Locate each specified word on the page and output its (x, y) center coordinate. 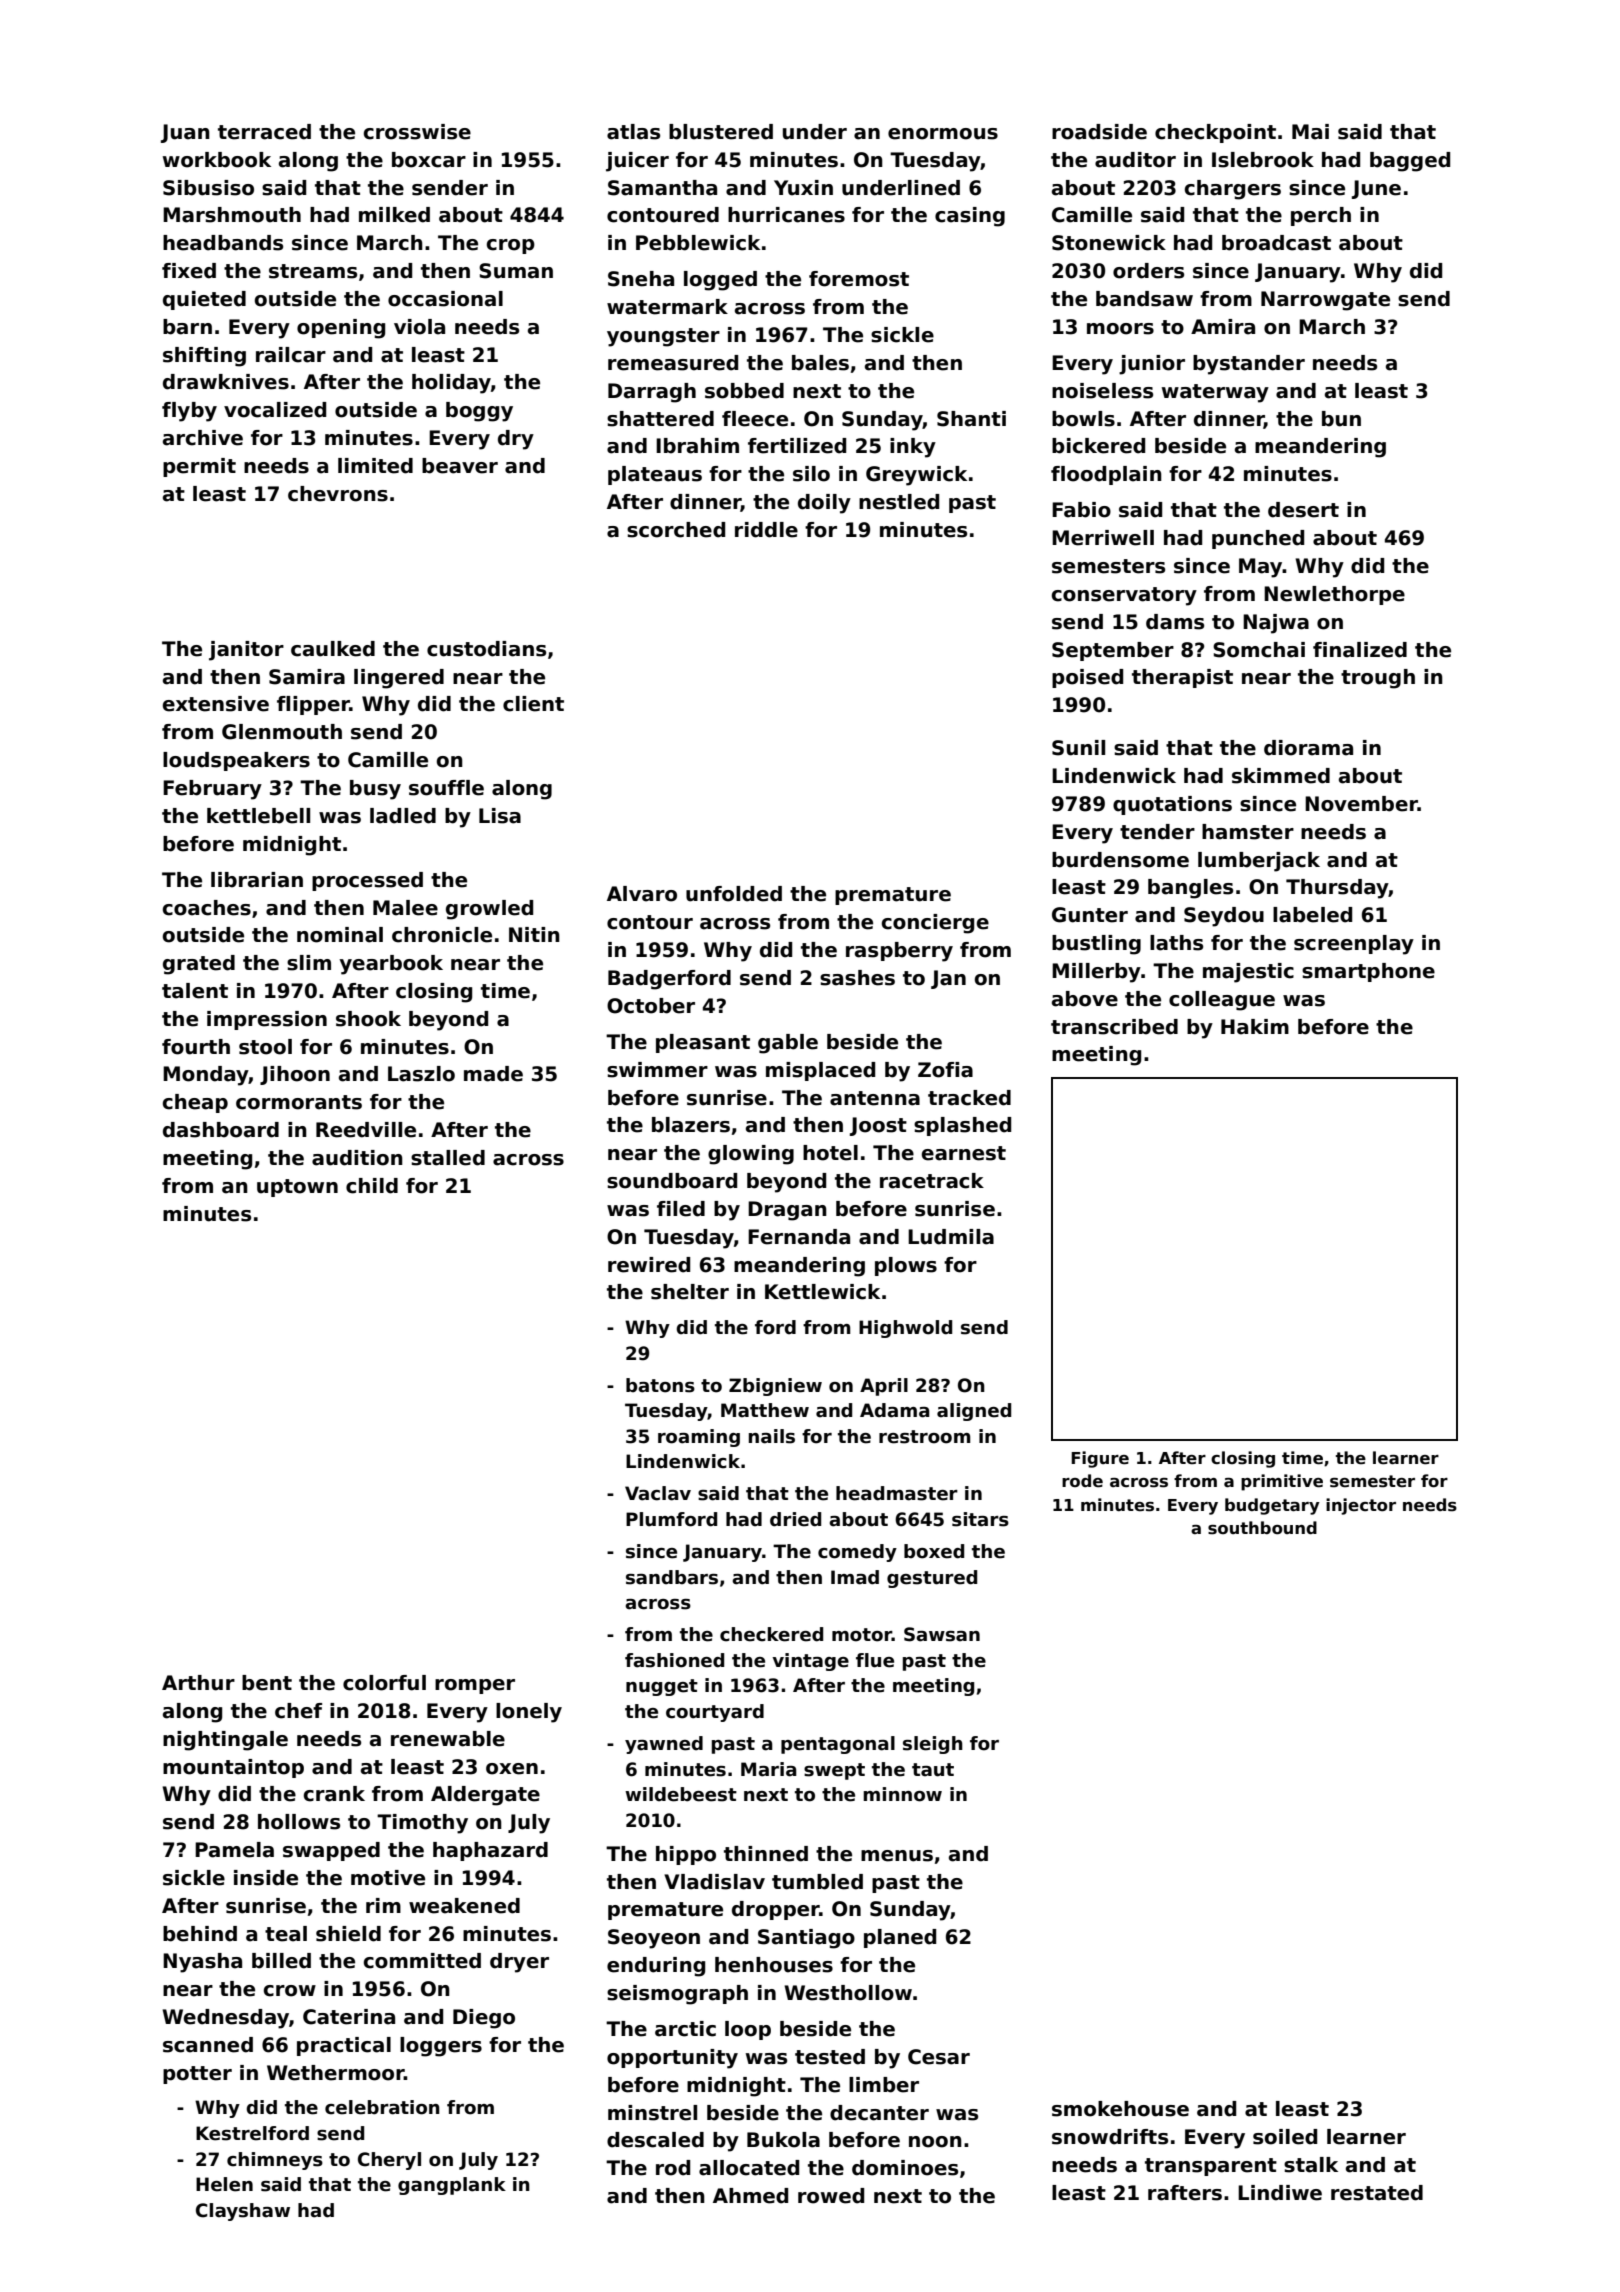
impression (267, 1020)
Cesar (939, 2057)
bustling (1096, 945)
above (1085, 999)
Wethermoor (335, 2073)
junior (1152, 365)
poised (1087, 678)
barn (187, 327)
